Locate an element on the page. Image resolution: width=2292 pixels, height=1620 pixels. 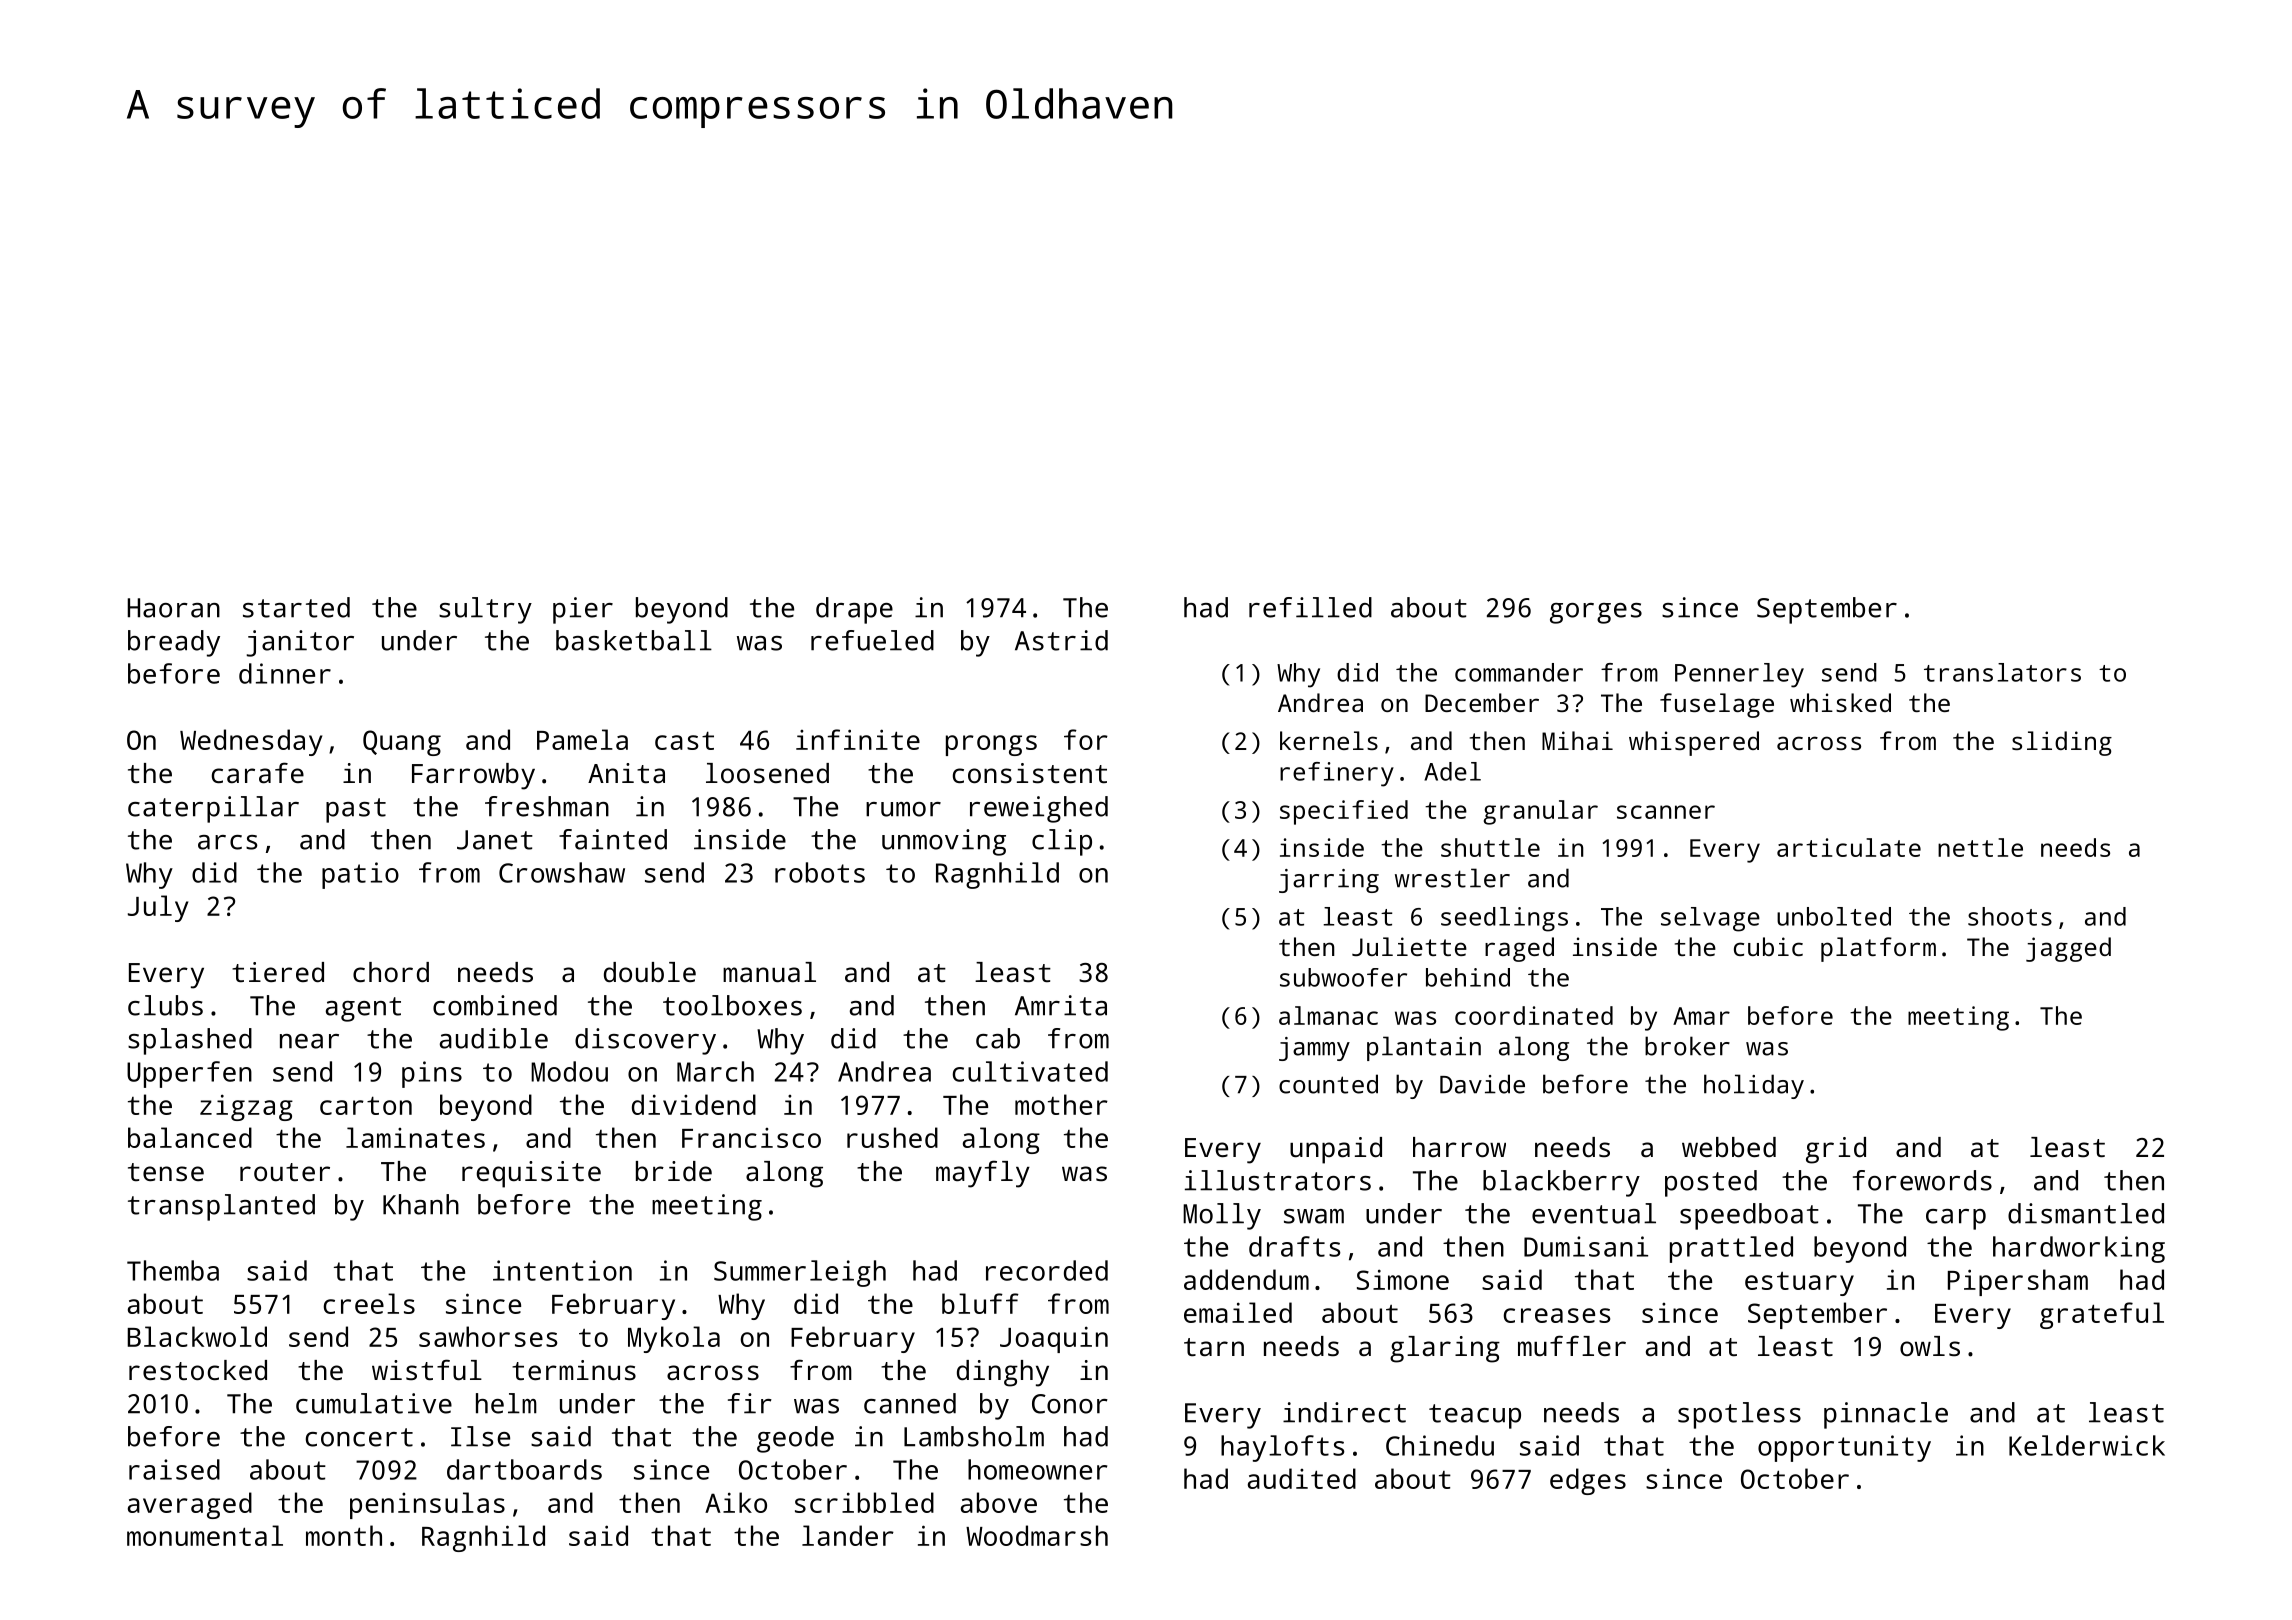
drape is located at coordinates (854, 610).
